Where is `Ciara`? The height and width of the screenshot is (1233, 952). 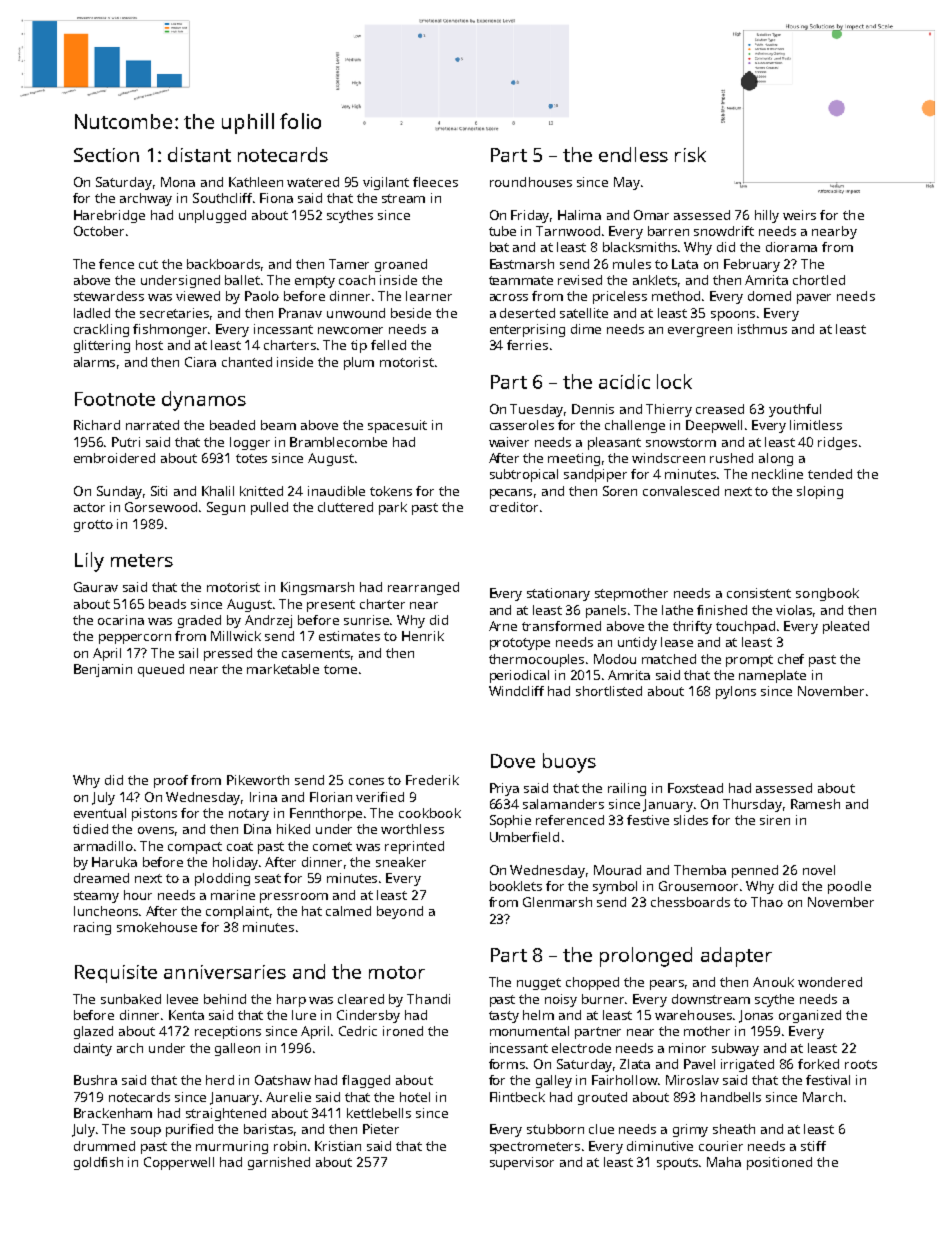 Ciara is located at coordinates (200, 362).
